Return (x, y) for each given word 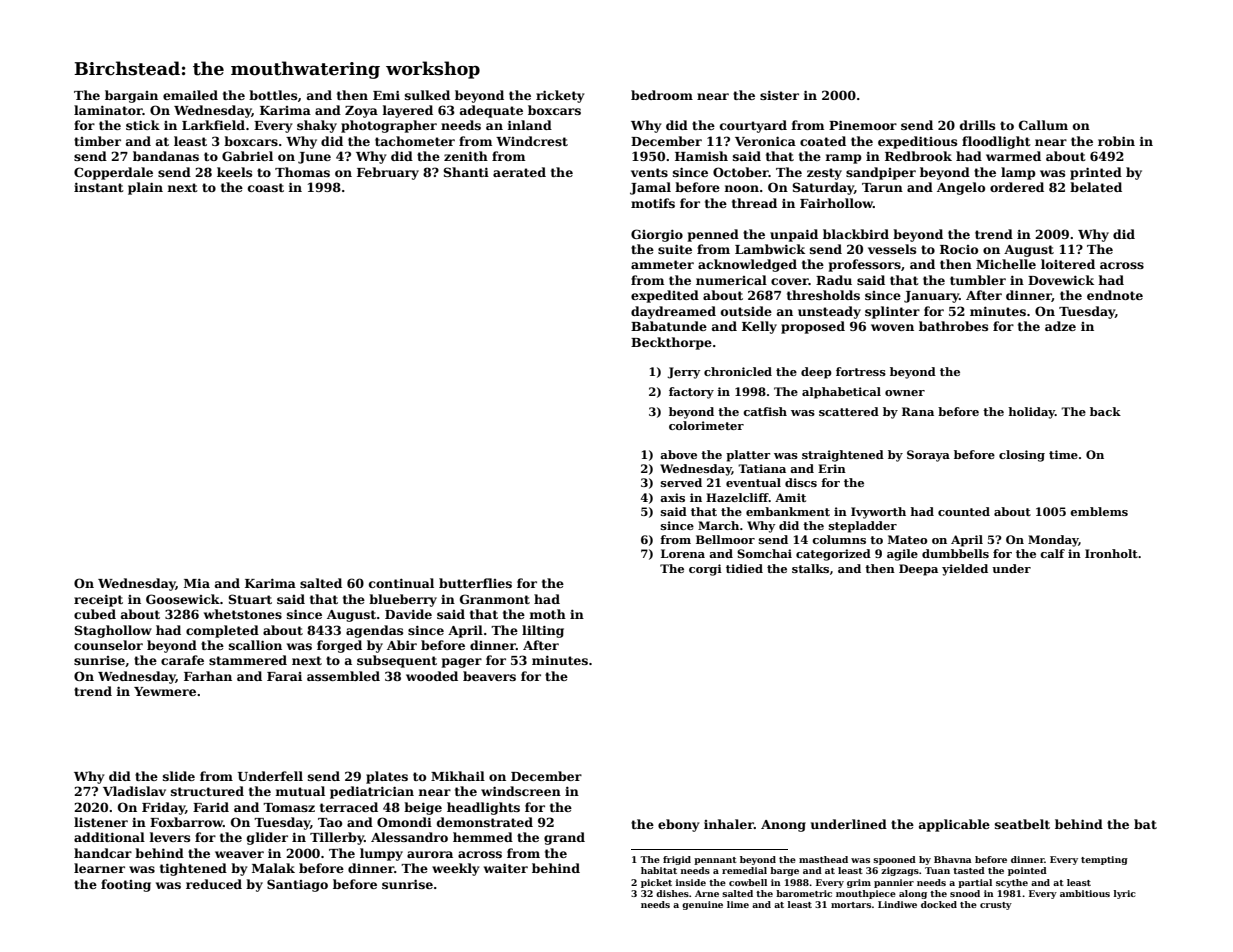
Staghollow (113, 631)
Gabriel (247, 156)
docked (939, 904)
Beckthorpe (671, 343)
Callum (1043, 125)
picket (656, 883)
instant (99, 187)
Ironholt (1111, 553)
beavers (489, 676)
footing (126, 885)
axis (672, 497)
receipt (98, 600)
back (1105, 411)
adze (1060, 326)
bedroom (662, 95)
